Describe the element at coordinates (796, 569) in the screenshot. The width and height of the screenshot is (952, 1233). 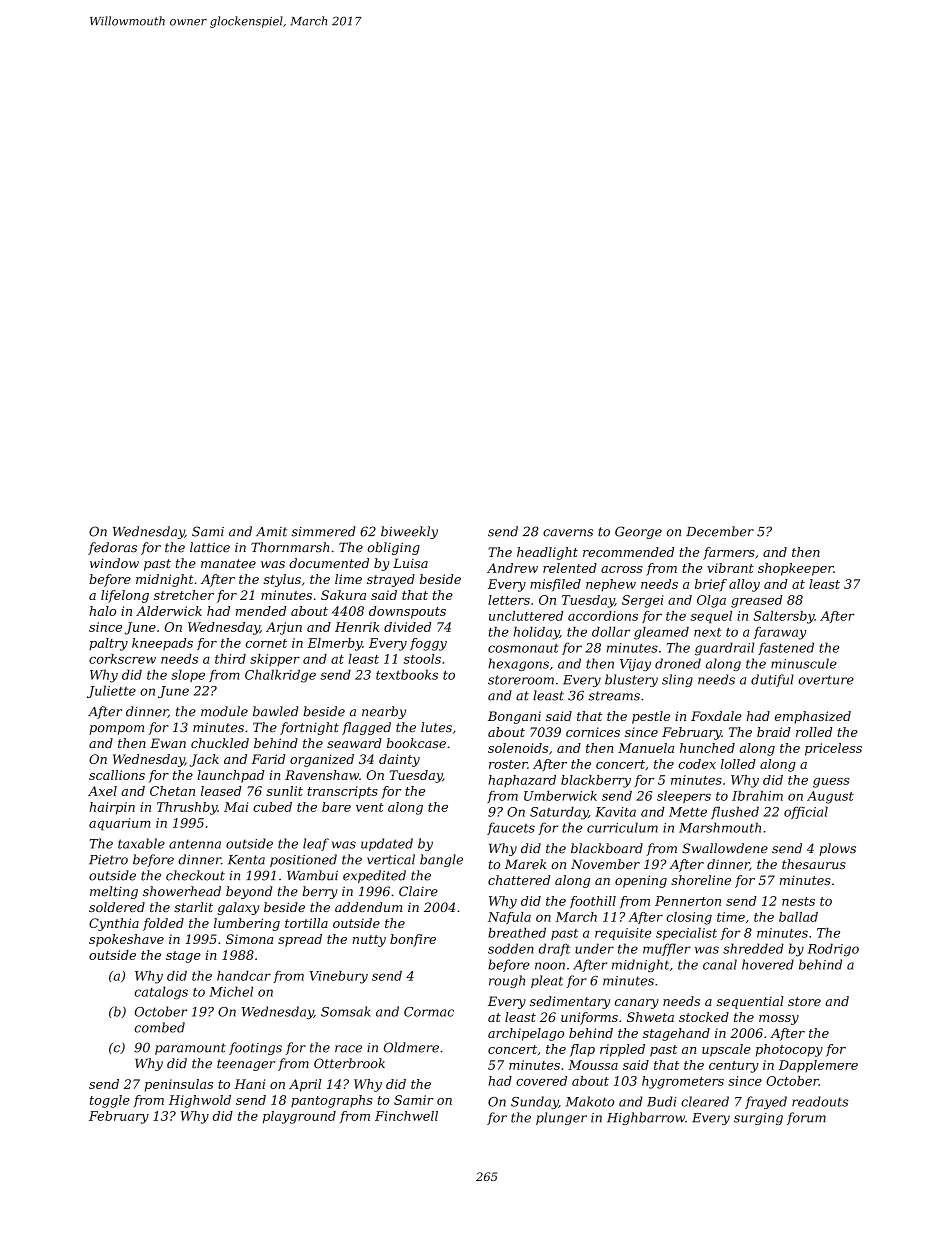
I see `shopkeeper` at that location.
